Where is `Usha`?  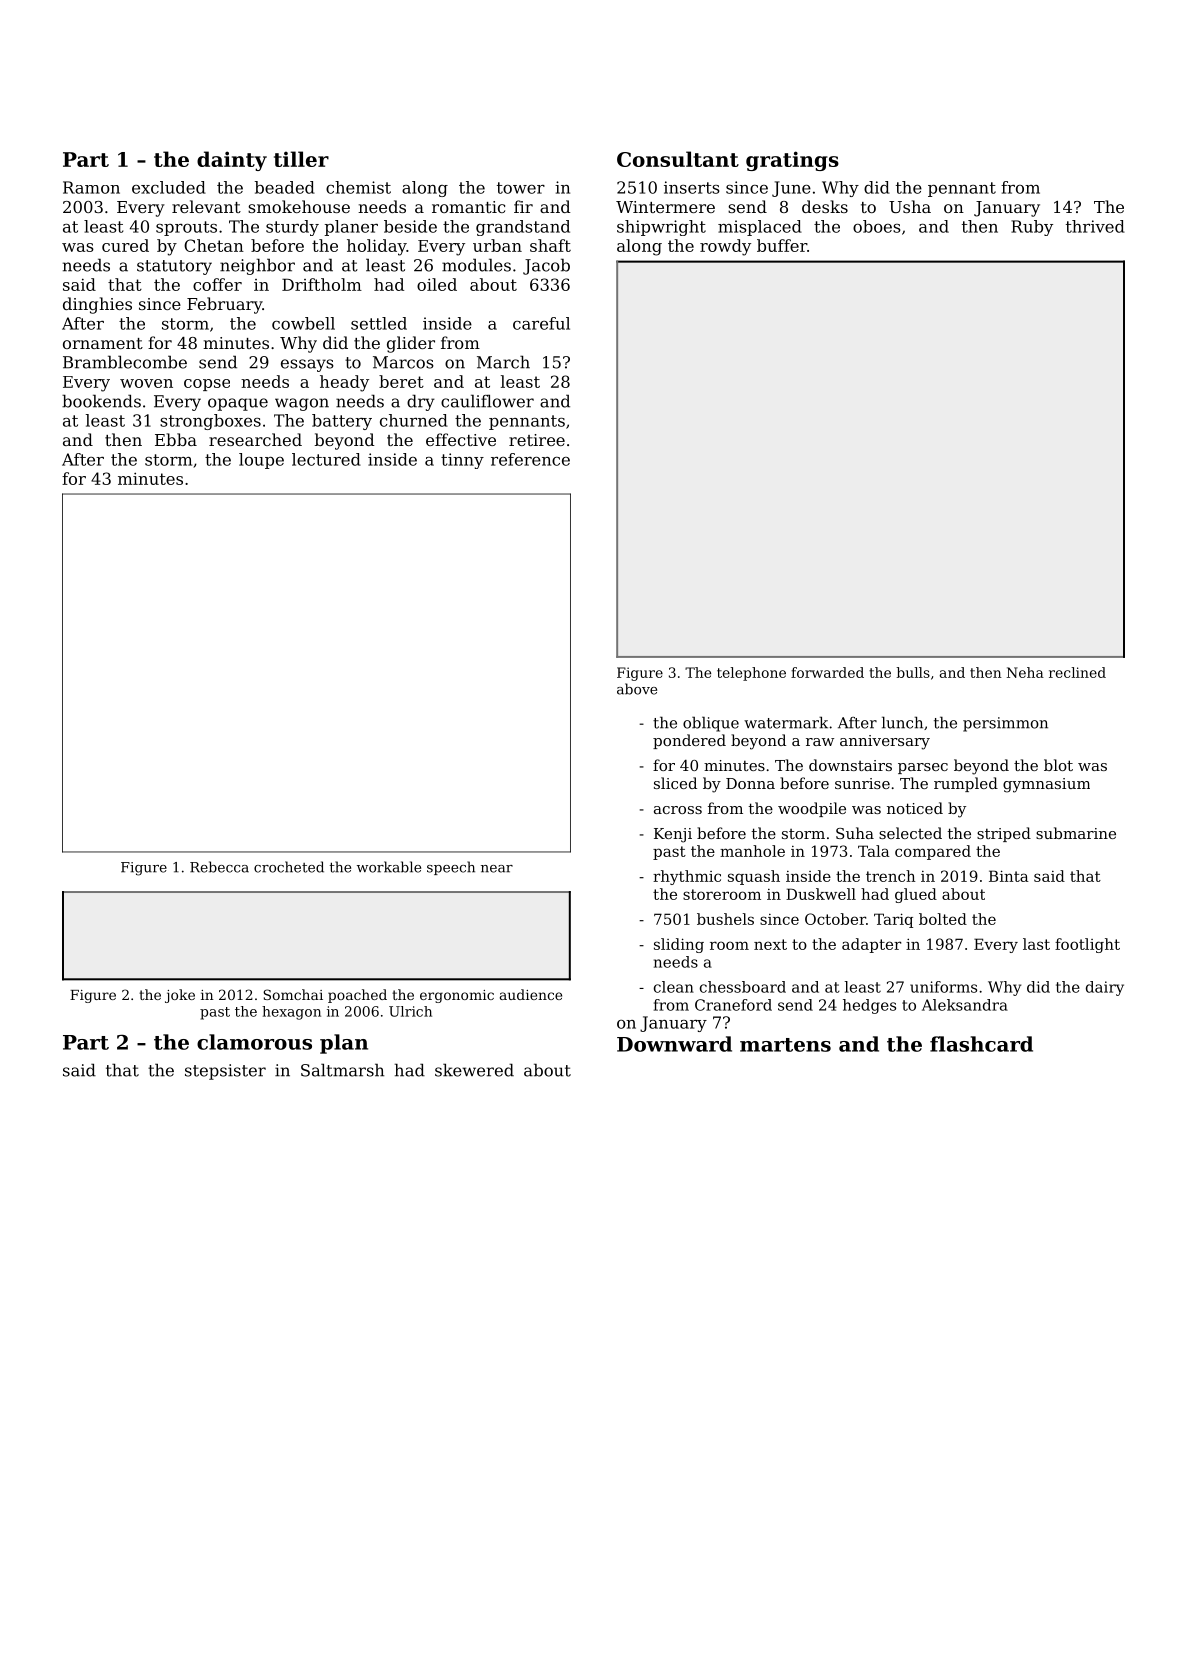 Usha is located at coordinates (910, 206).
